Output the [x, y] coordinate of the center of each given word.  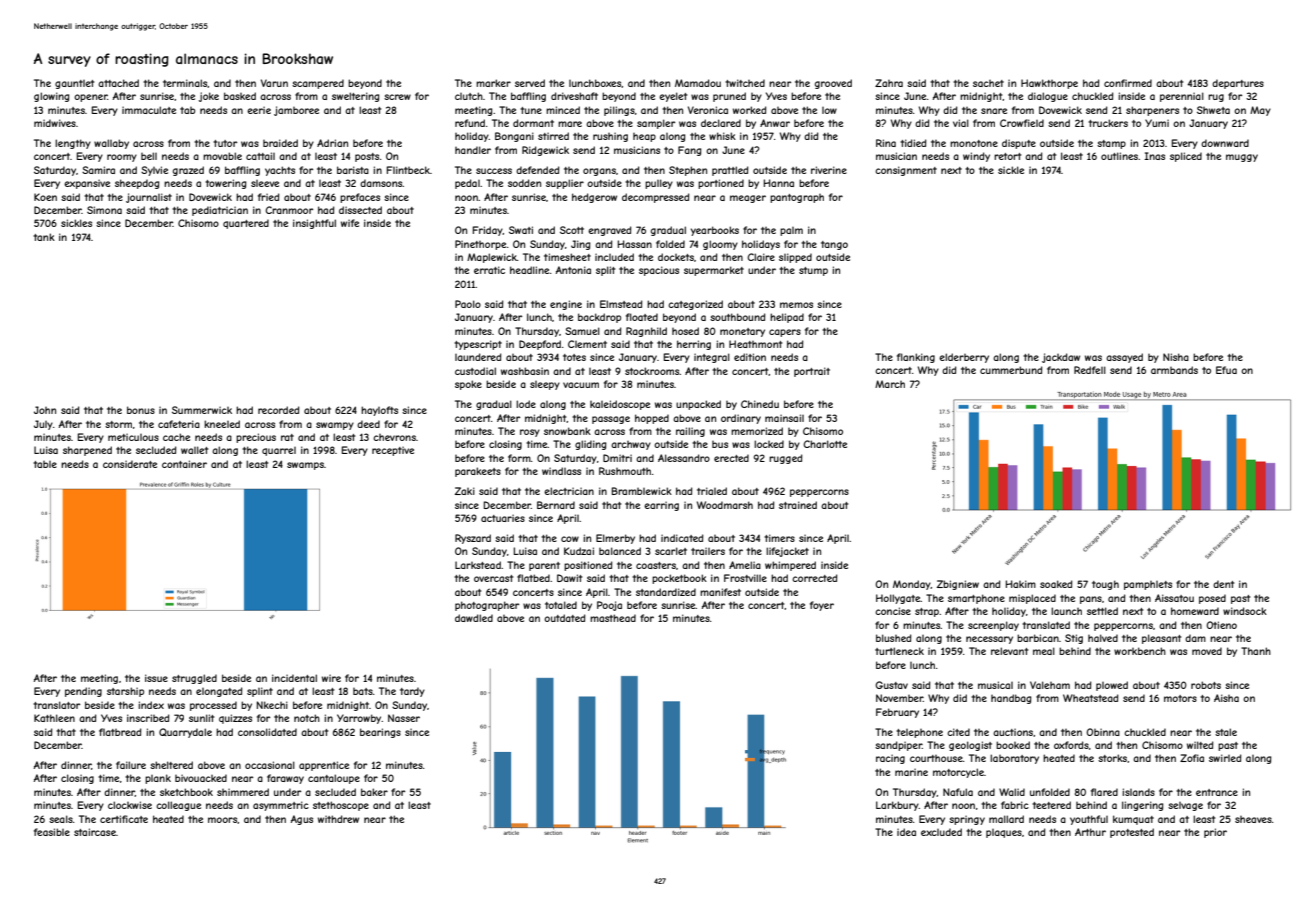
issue [156, 678]
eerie [259, 110]
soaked [1056, 584]
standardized [666, 592]
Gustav [891, 685]
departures [1238, 84]
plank [158, 779]
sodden [524, 183]
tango [834, 245]
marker [493, 83]
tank [44, 237]
